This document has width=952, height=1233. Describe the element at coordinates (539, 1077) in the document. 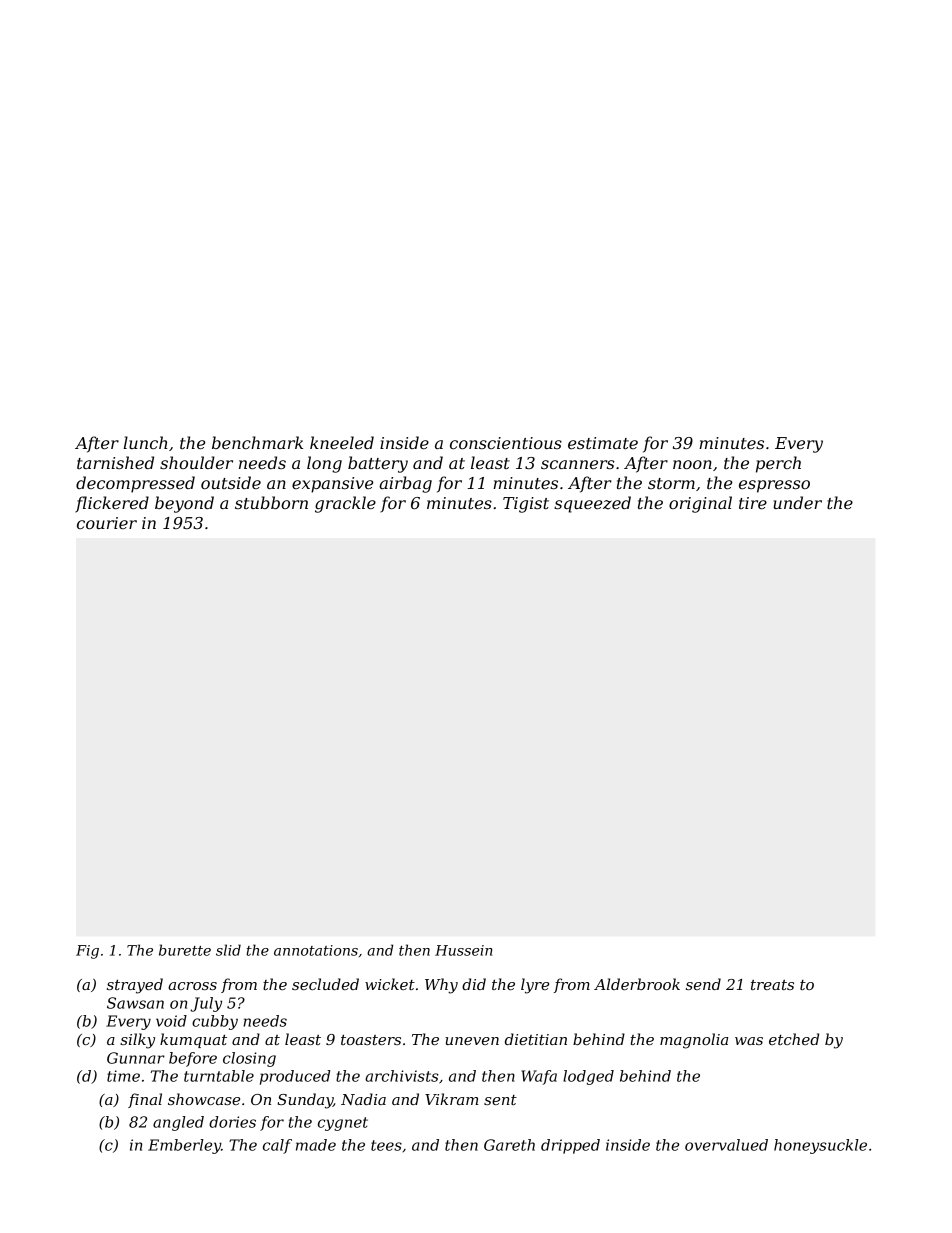

I see `Wafa` at that location.
